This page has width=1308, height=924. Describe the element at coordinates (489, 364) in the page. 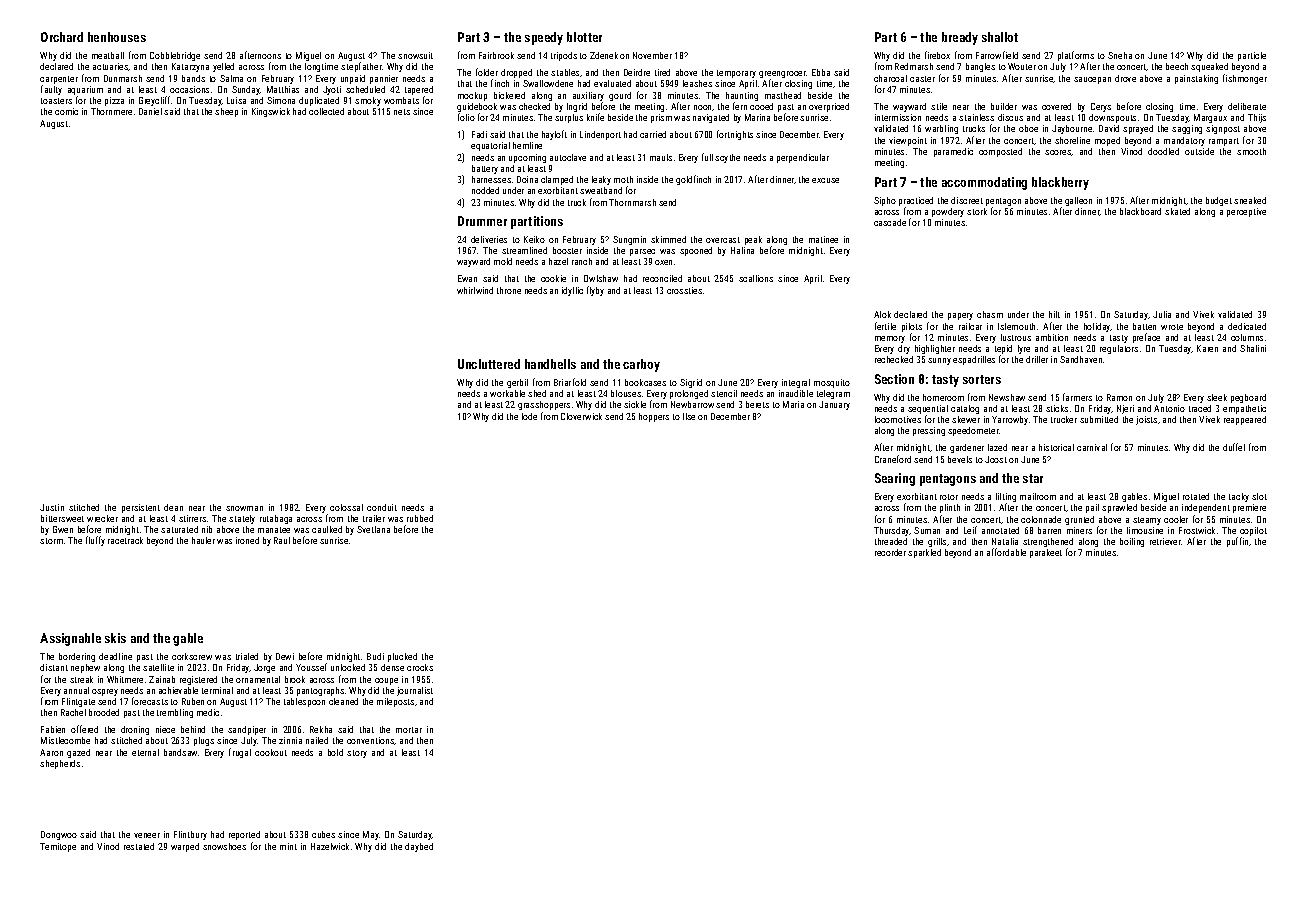

I see `Uncluttered` at that location.
